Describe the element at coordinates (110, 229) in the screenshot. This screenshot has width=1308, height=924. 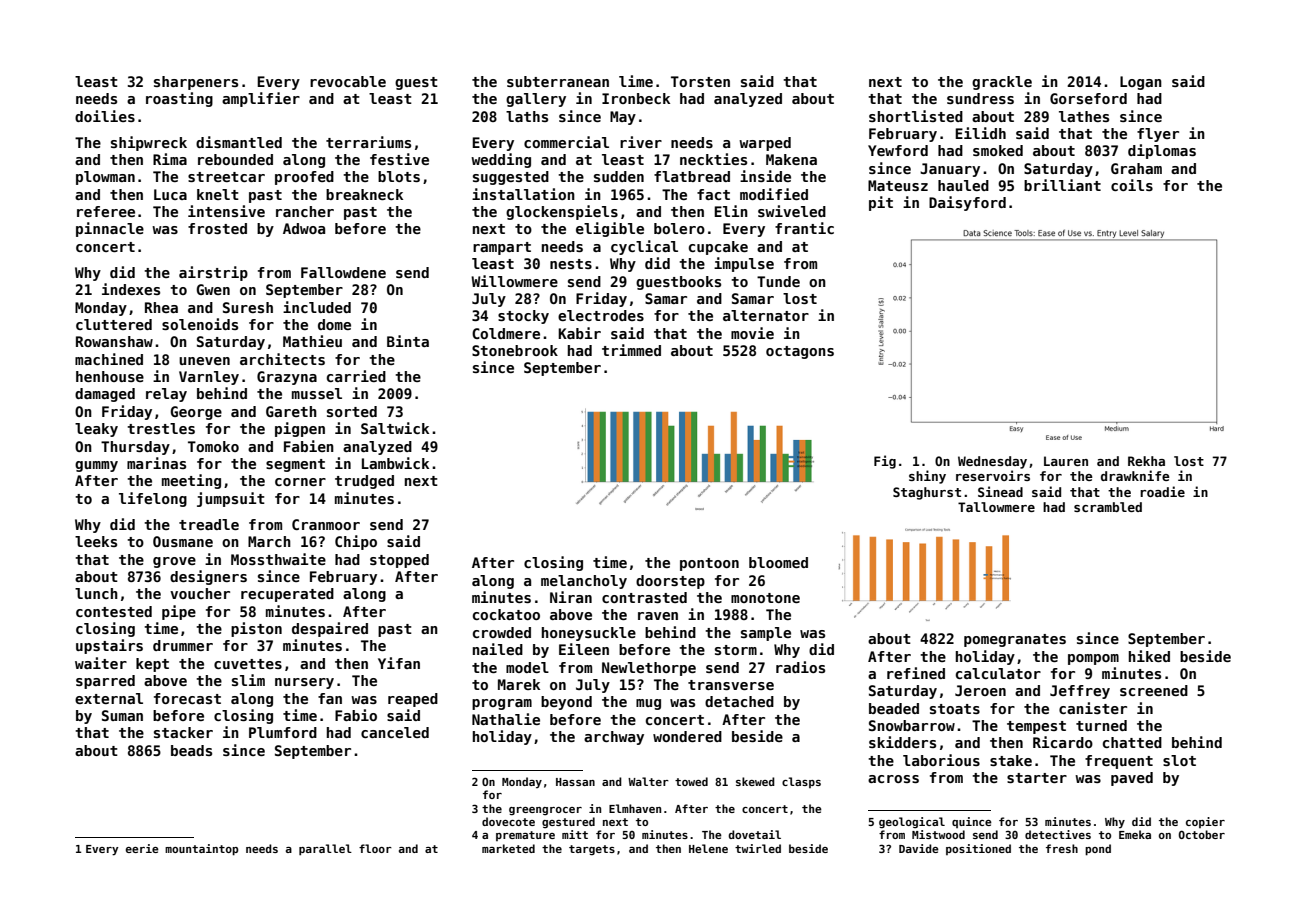
I see `pinnacle` at that location.
